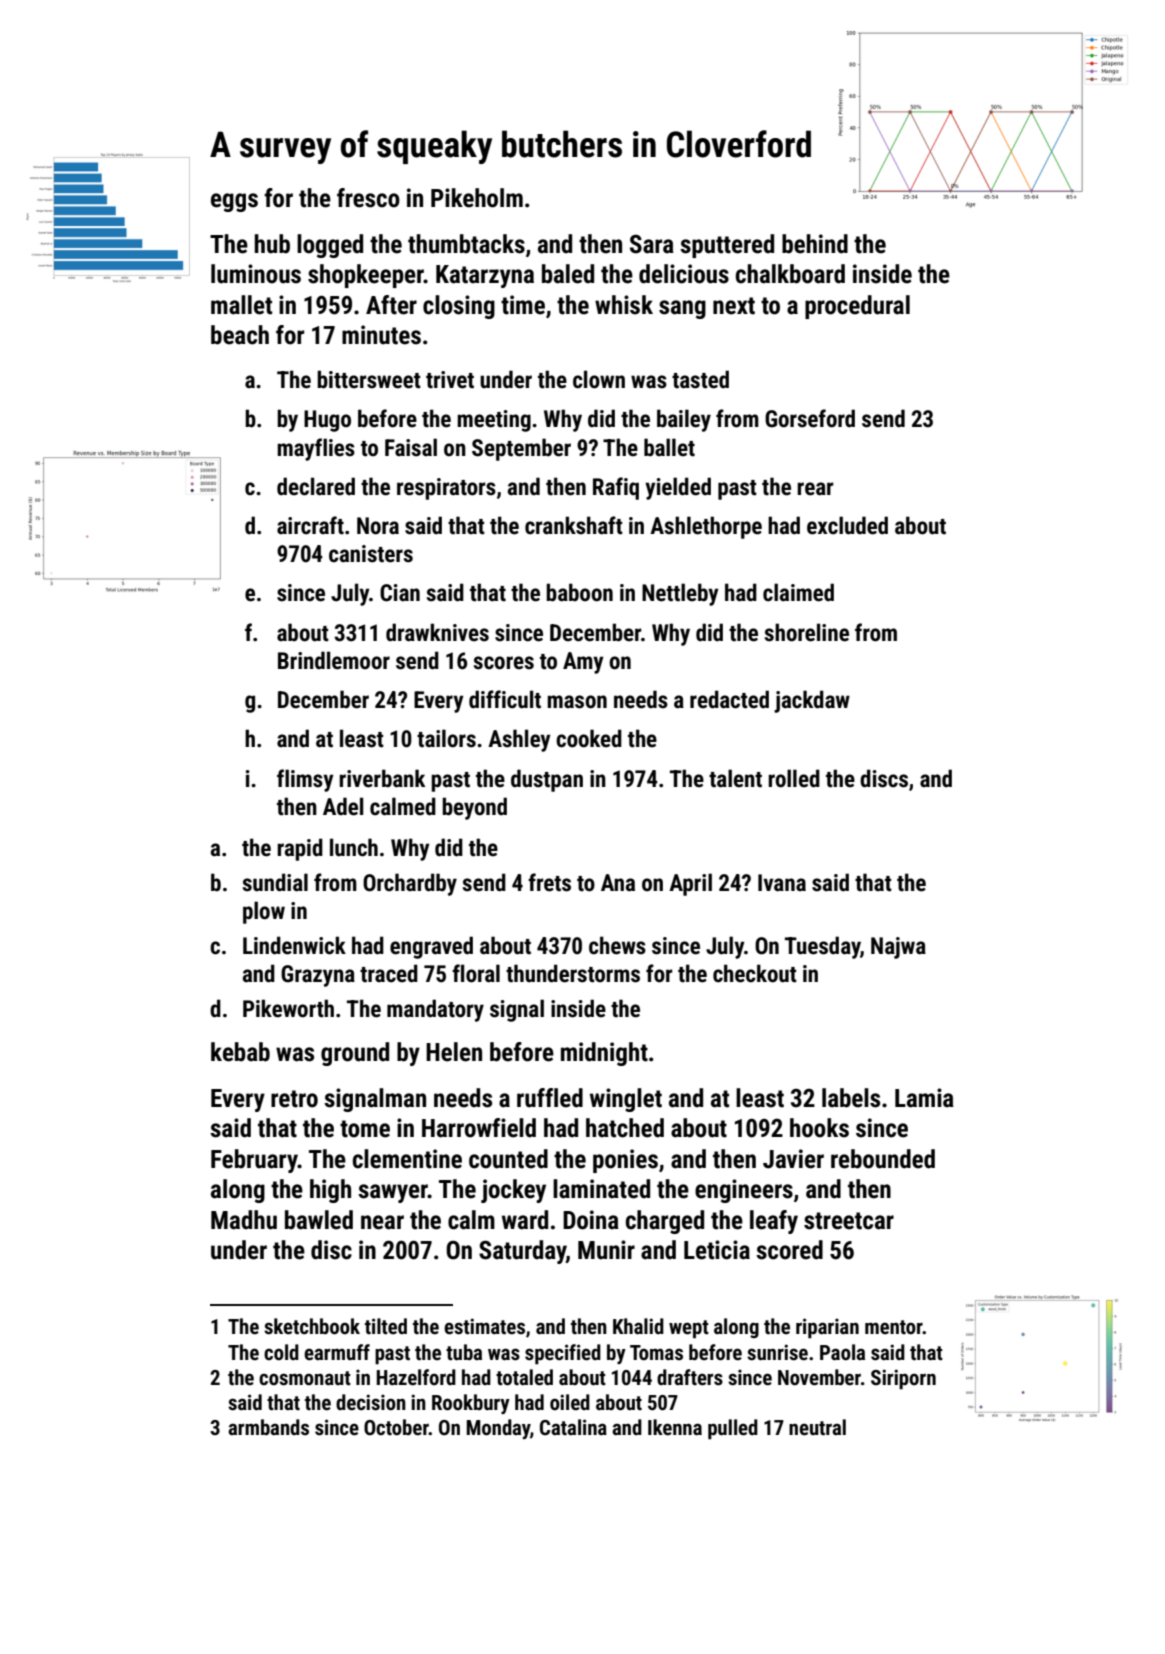 The height and width of the screenshot is (1654, 1165). I want to click on jackdaw, so click(812, 701).
